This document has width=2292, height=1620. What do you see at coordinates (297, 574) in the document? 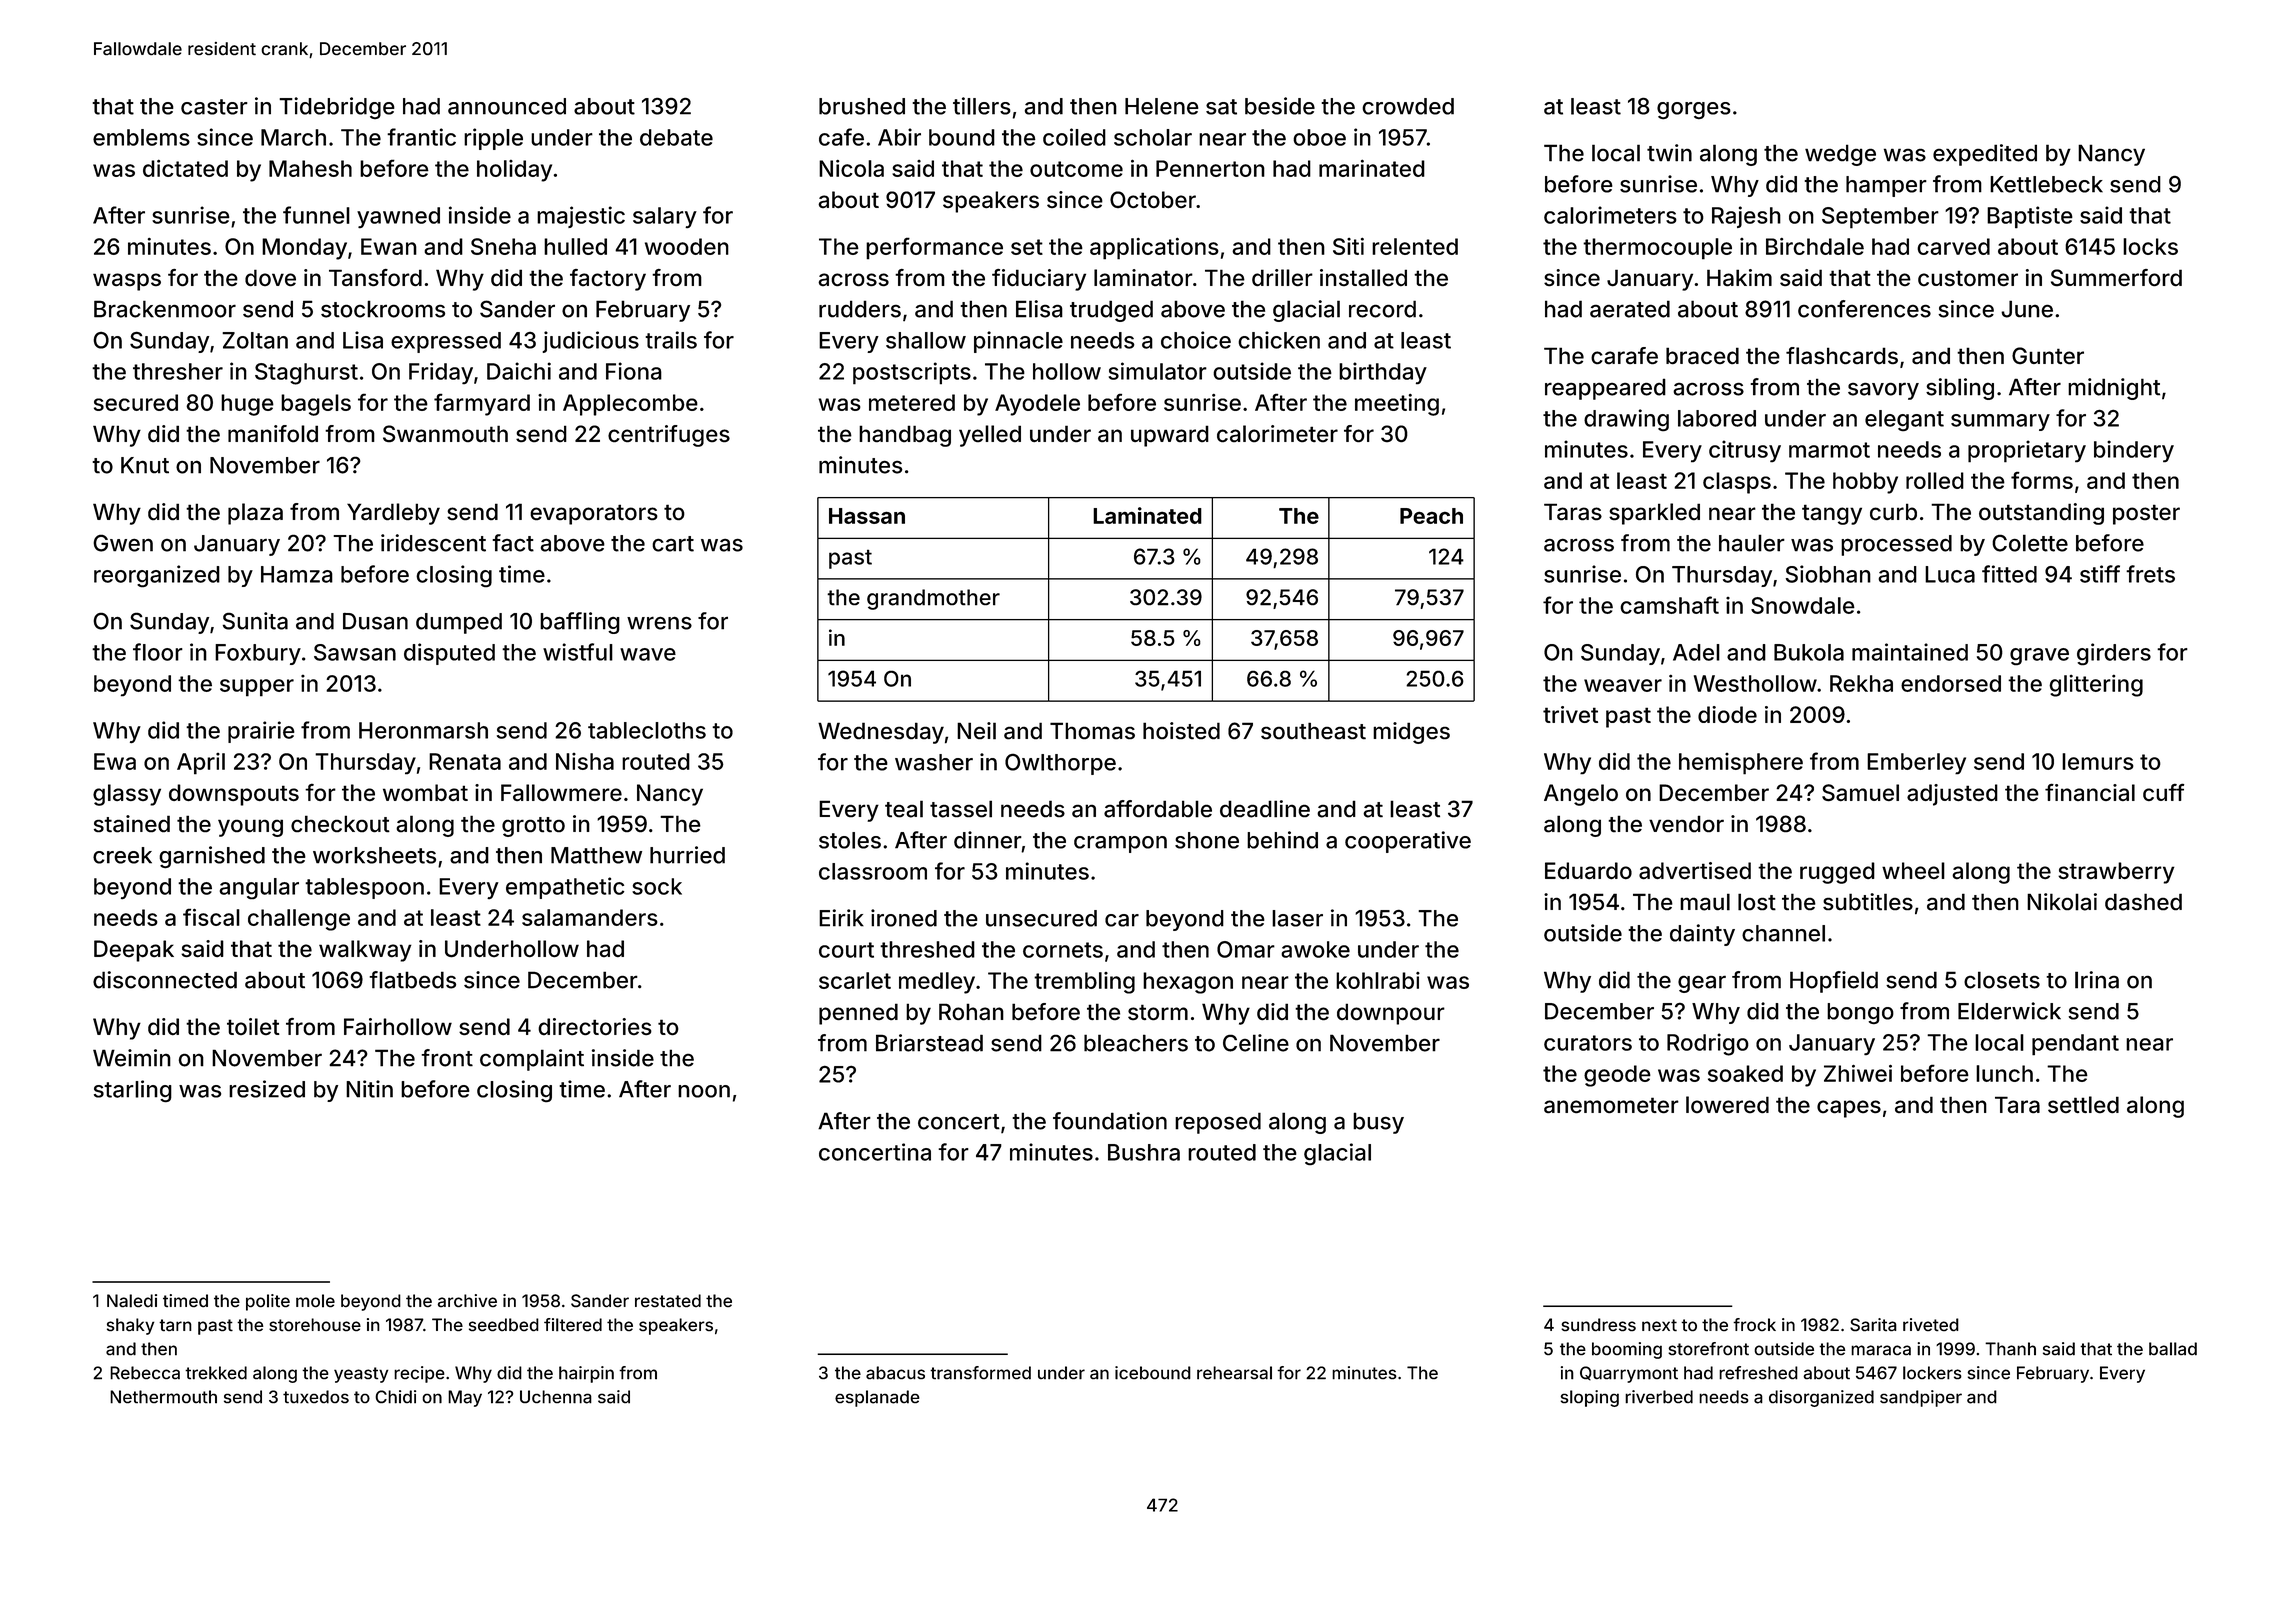
I see `Hamza` at bounding box center [297, 574].
